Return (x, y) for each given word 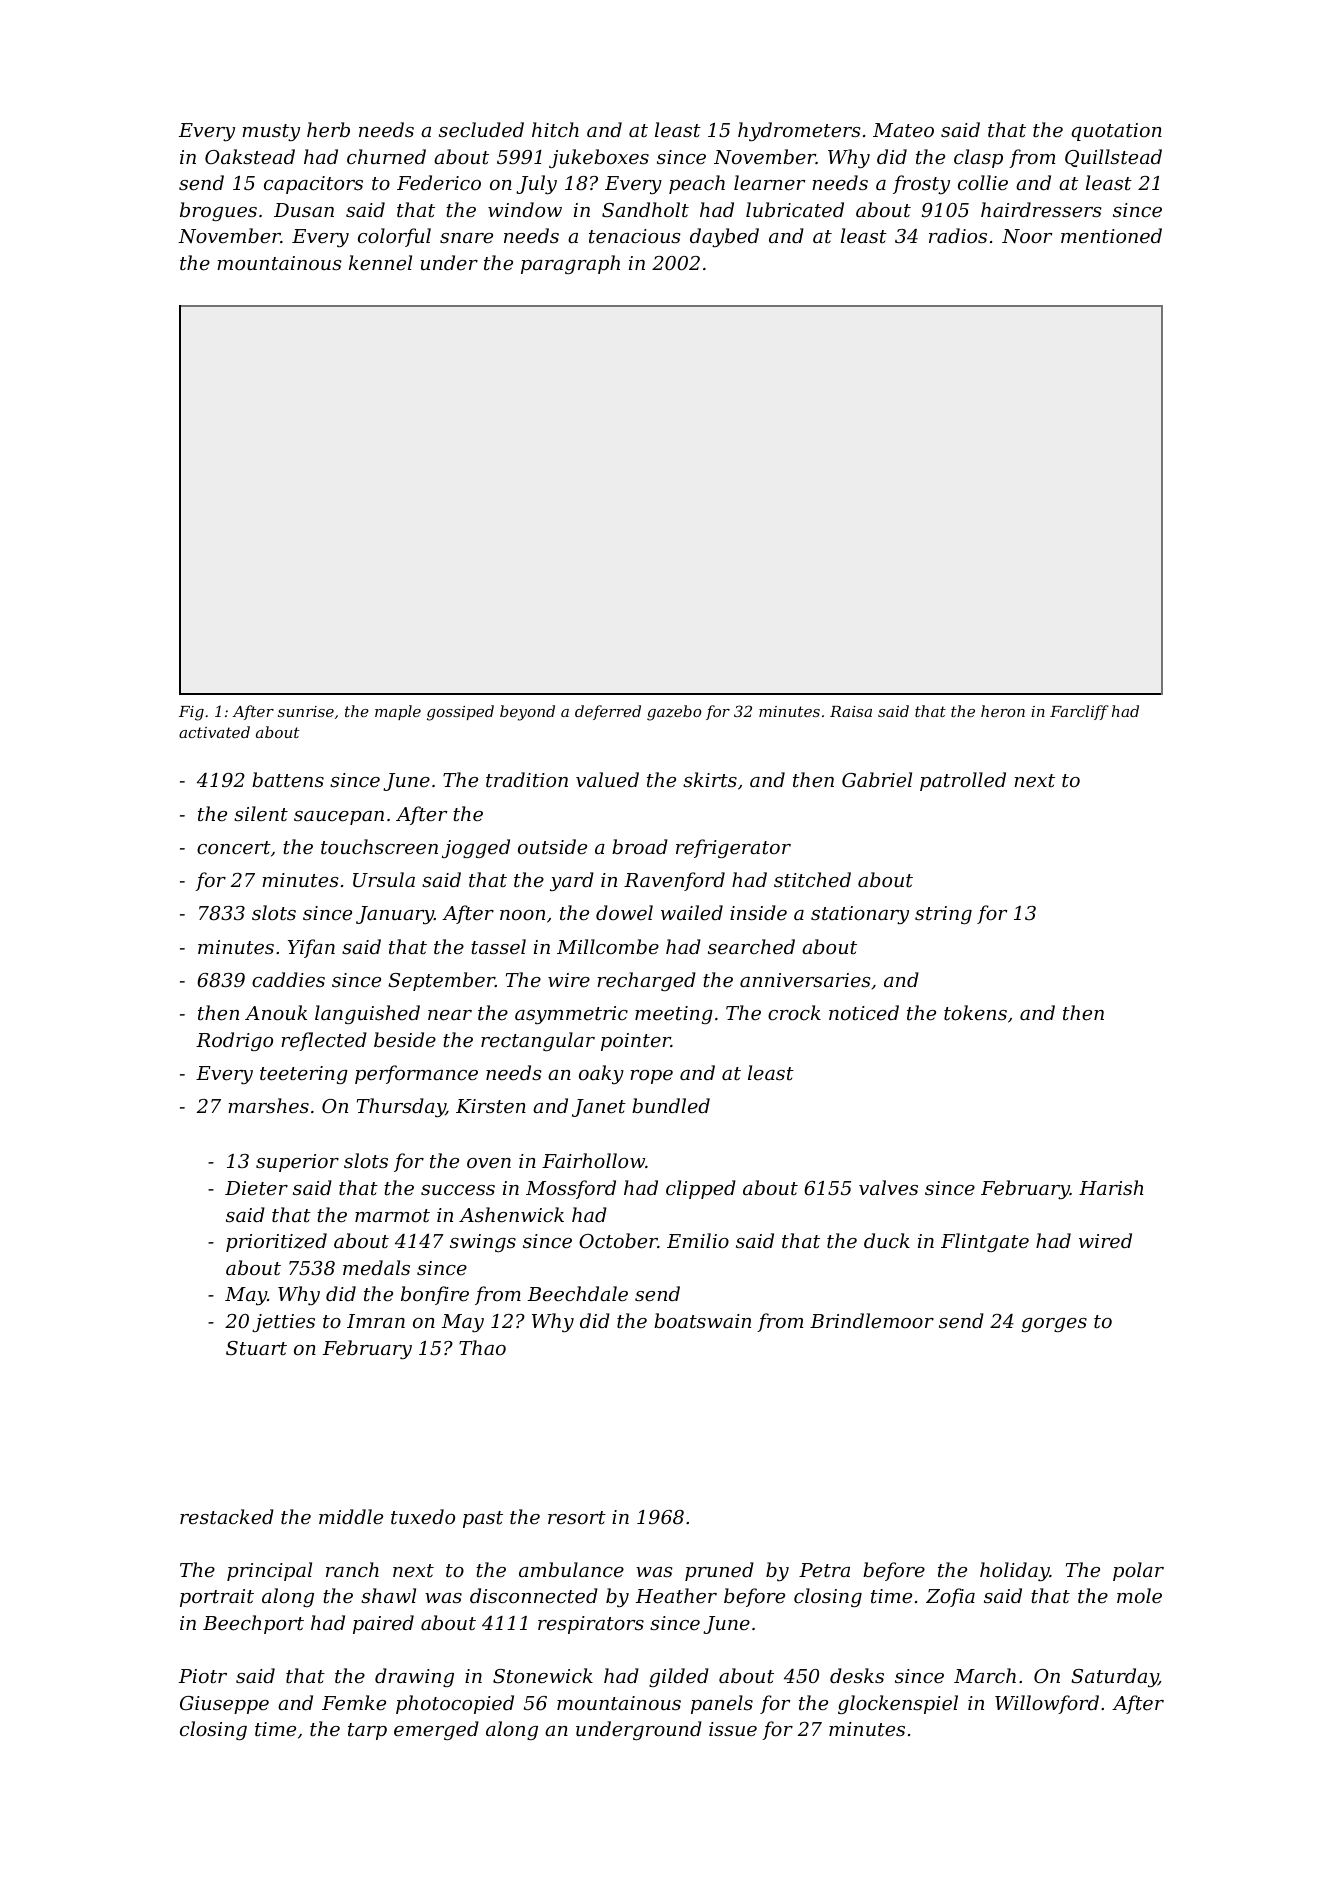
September (441, 981)
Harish (1111, 1187)
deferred (608, 712)
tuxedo (423, 1516)
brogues (218, 211)
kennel (380, 262)
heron (1003, 711)
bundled (671, 1105)
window (525, 209)
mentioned (1111, 235)
